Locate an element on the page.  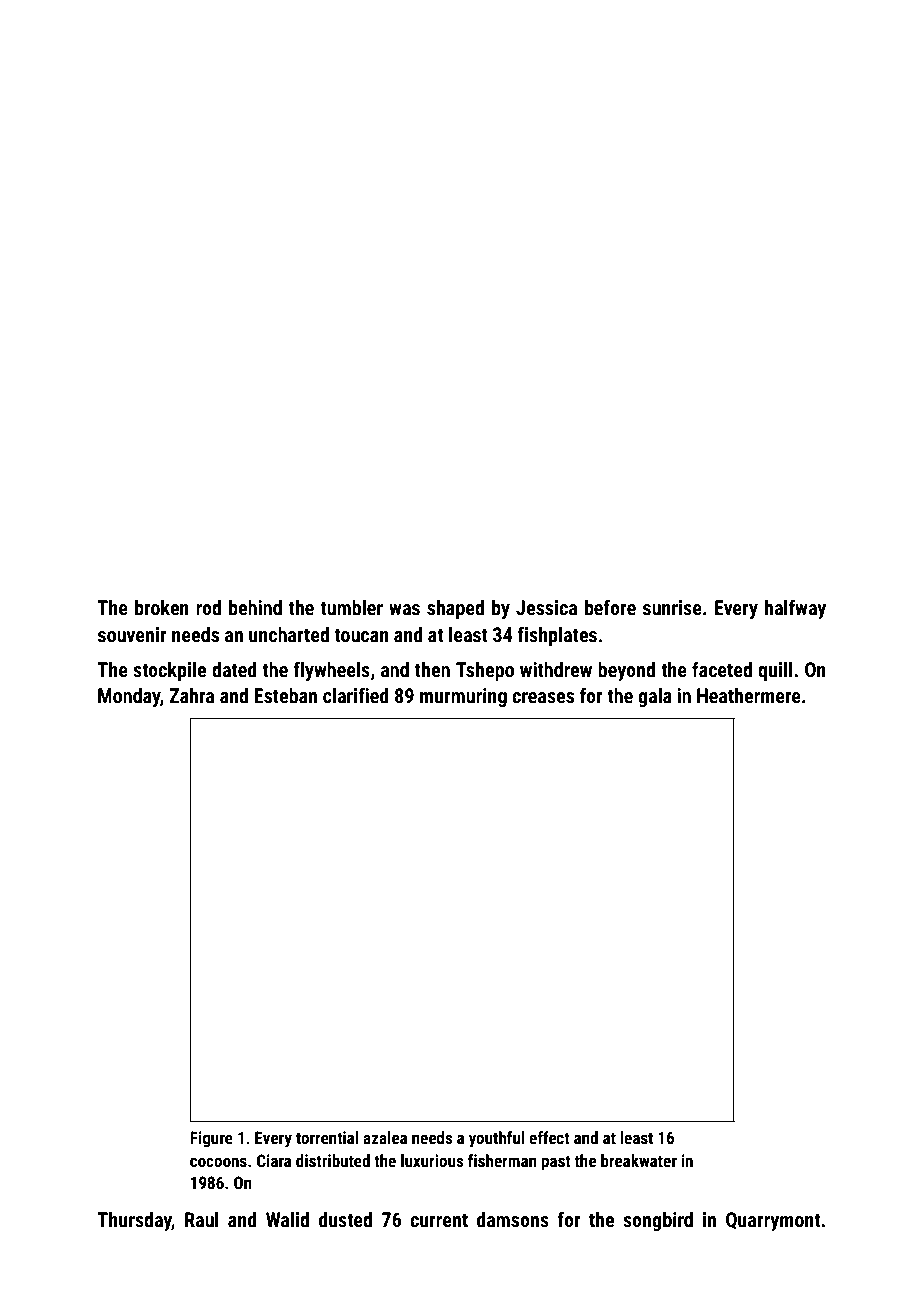
Heathermere is located at coordinates (749, 695).
